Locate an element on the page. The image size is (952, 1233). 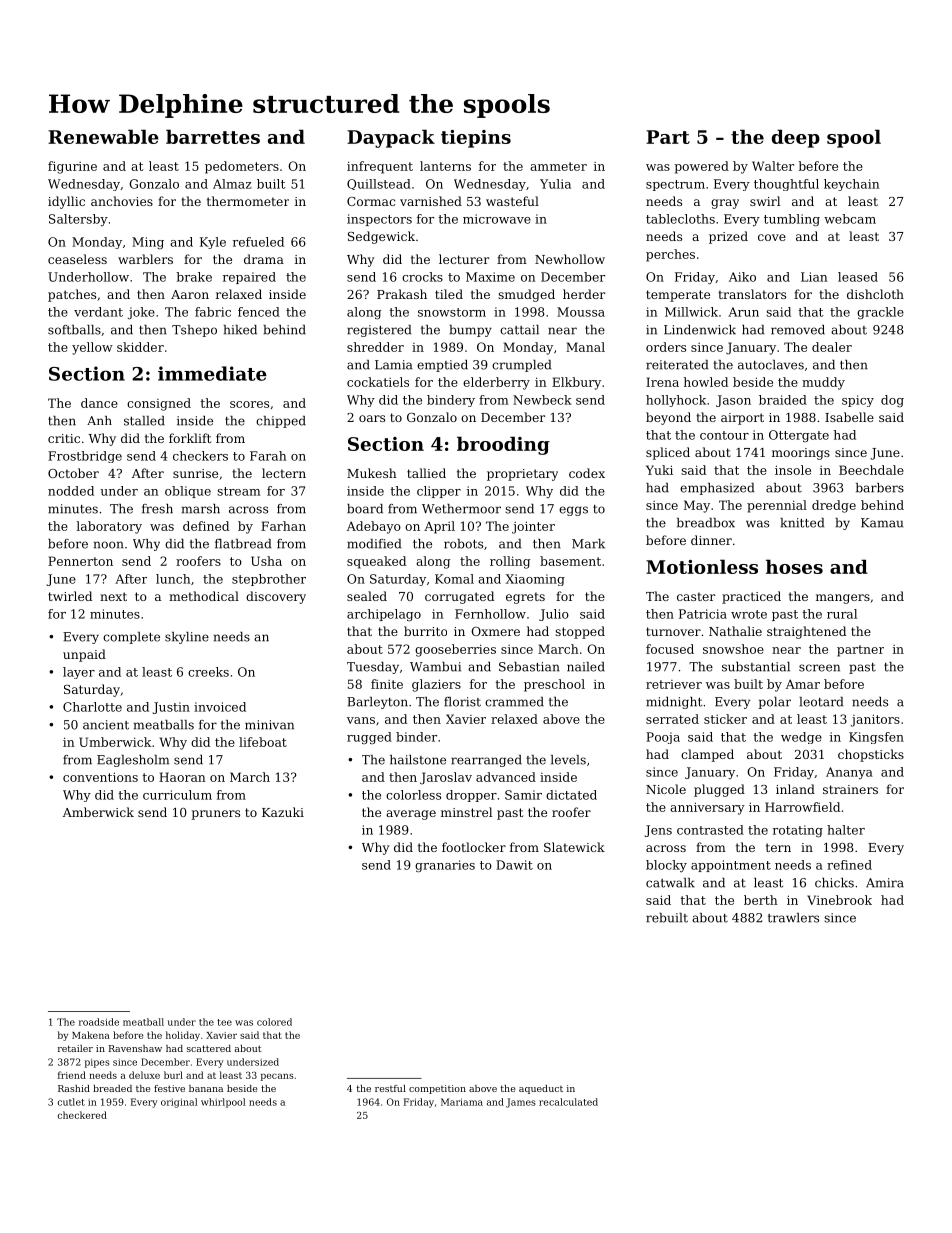
Frostbridge is located at coordinates (85, 457).
